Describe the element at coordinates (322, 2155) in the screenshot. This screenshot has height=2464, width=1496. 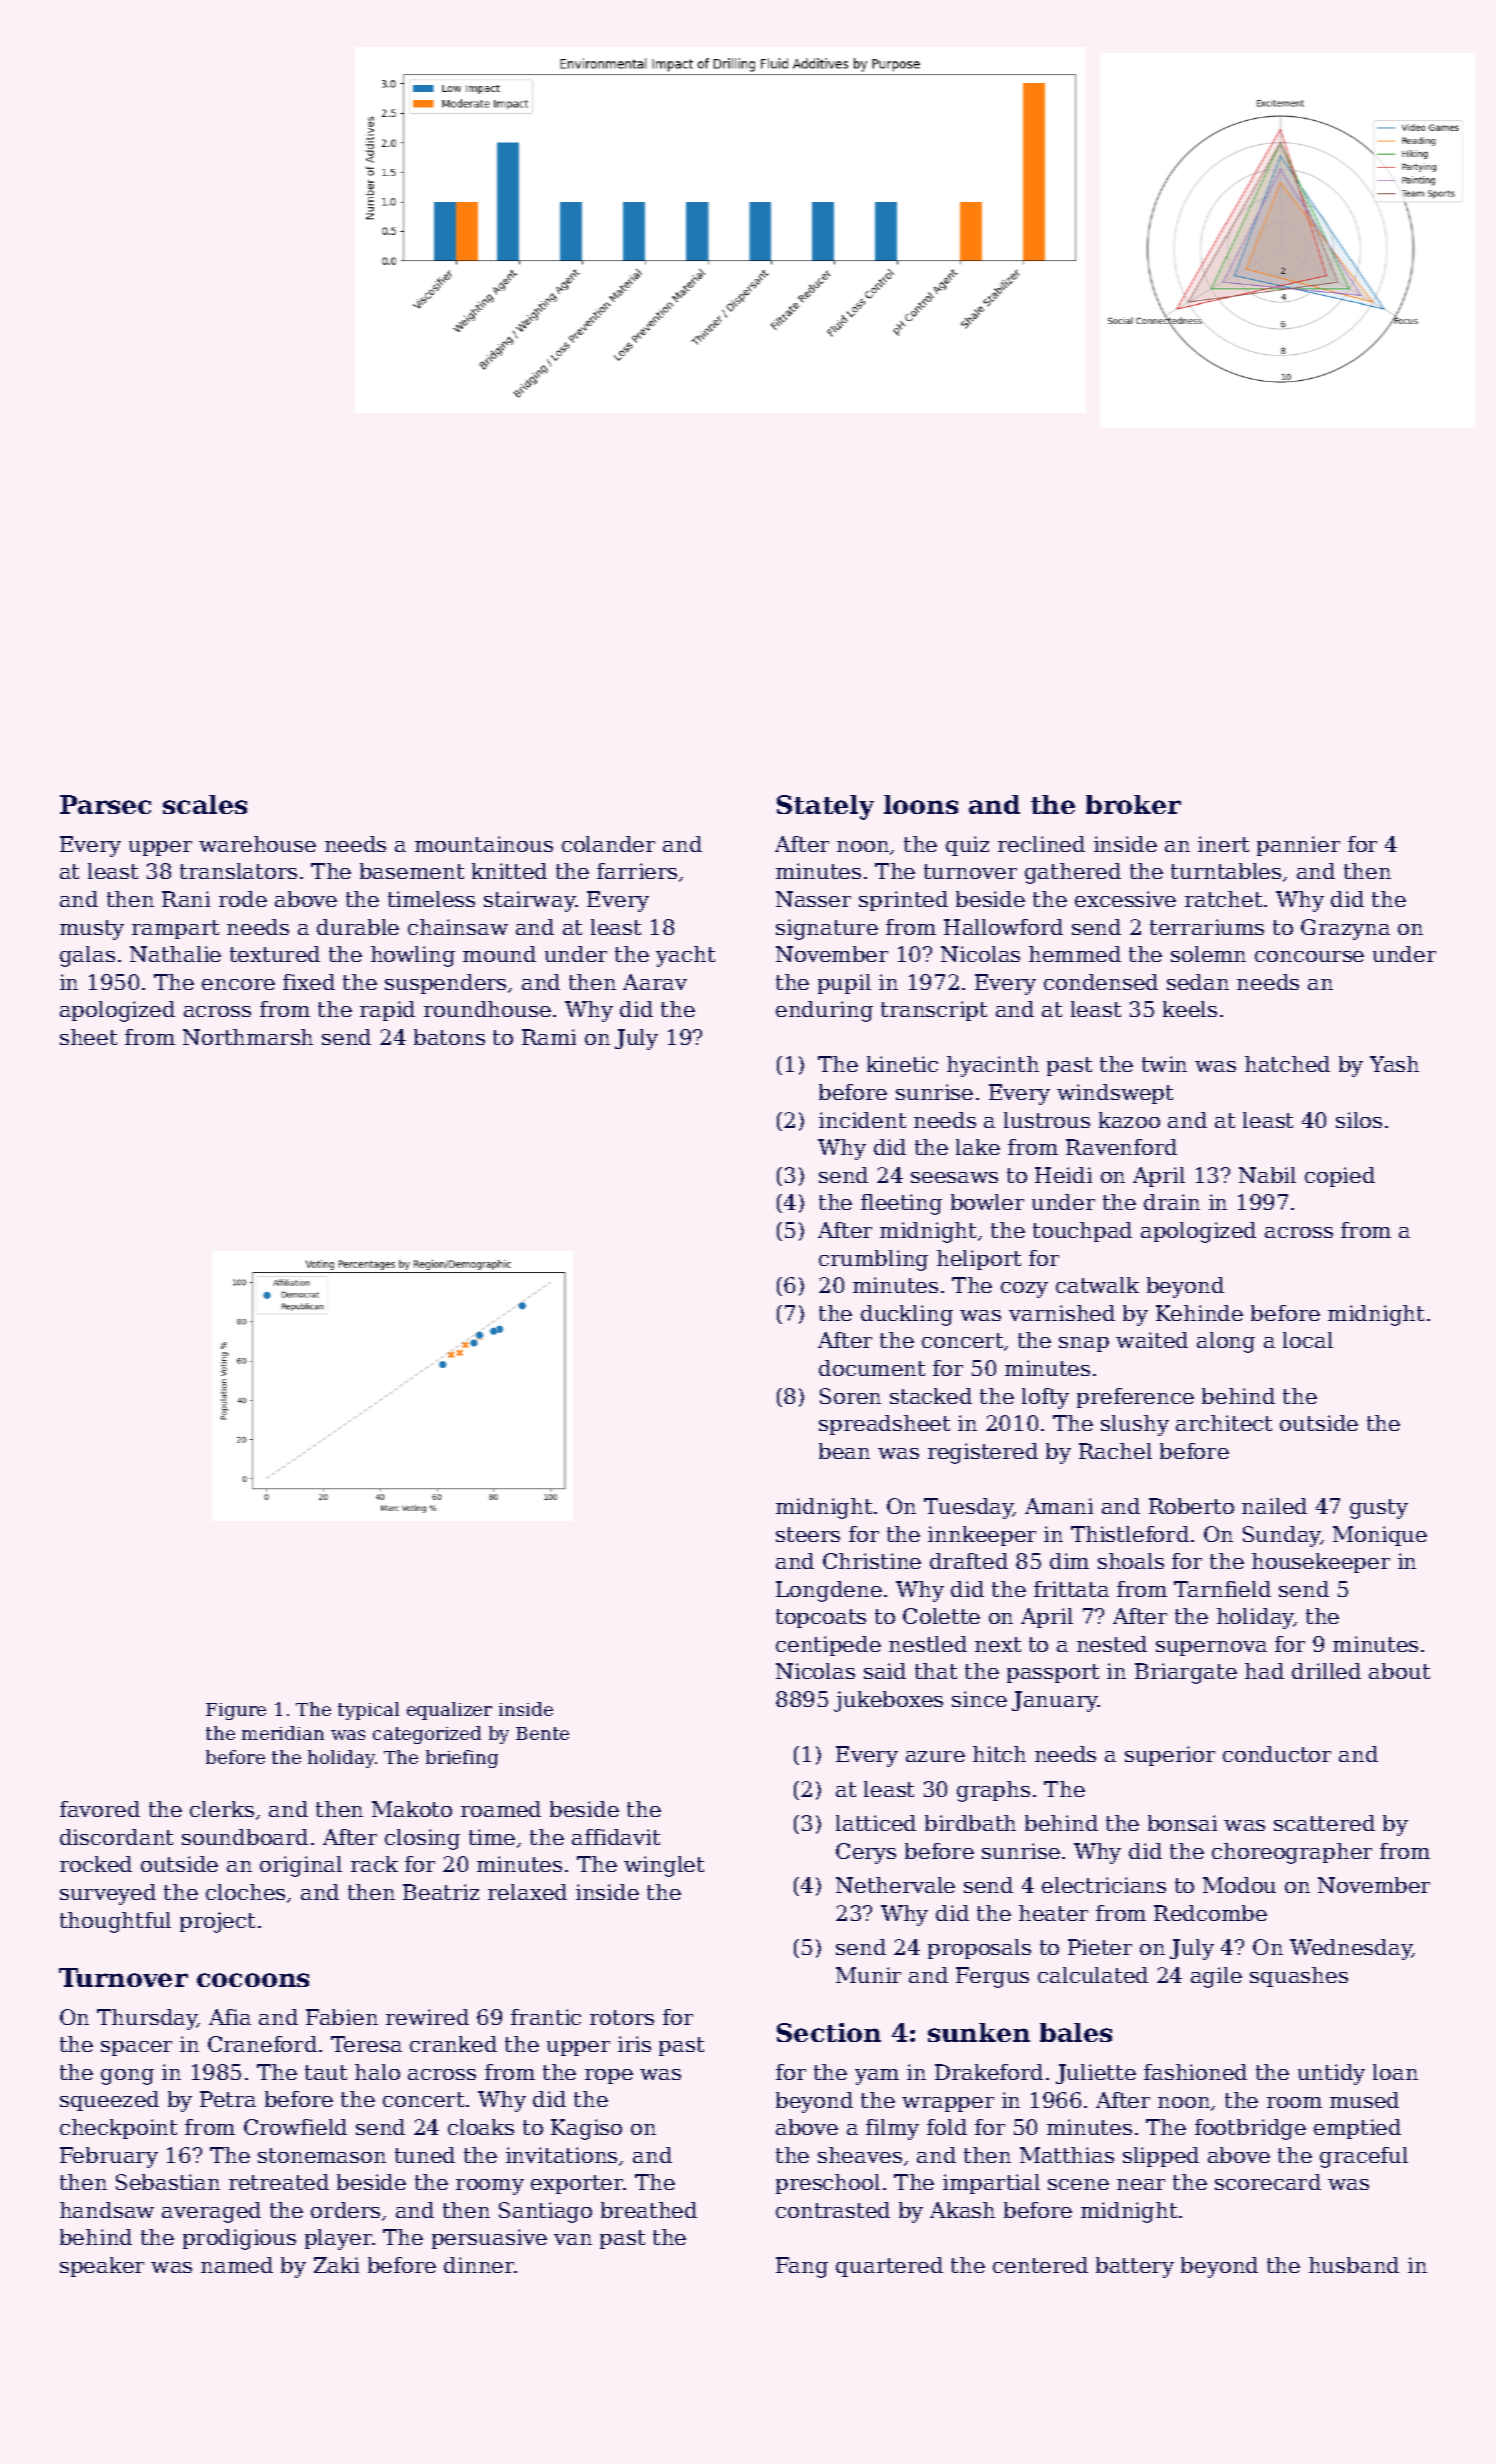
I see `stonemason` at that location.
